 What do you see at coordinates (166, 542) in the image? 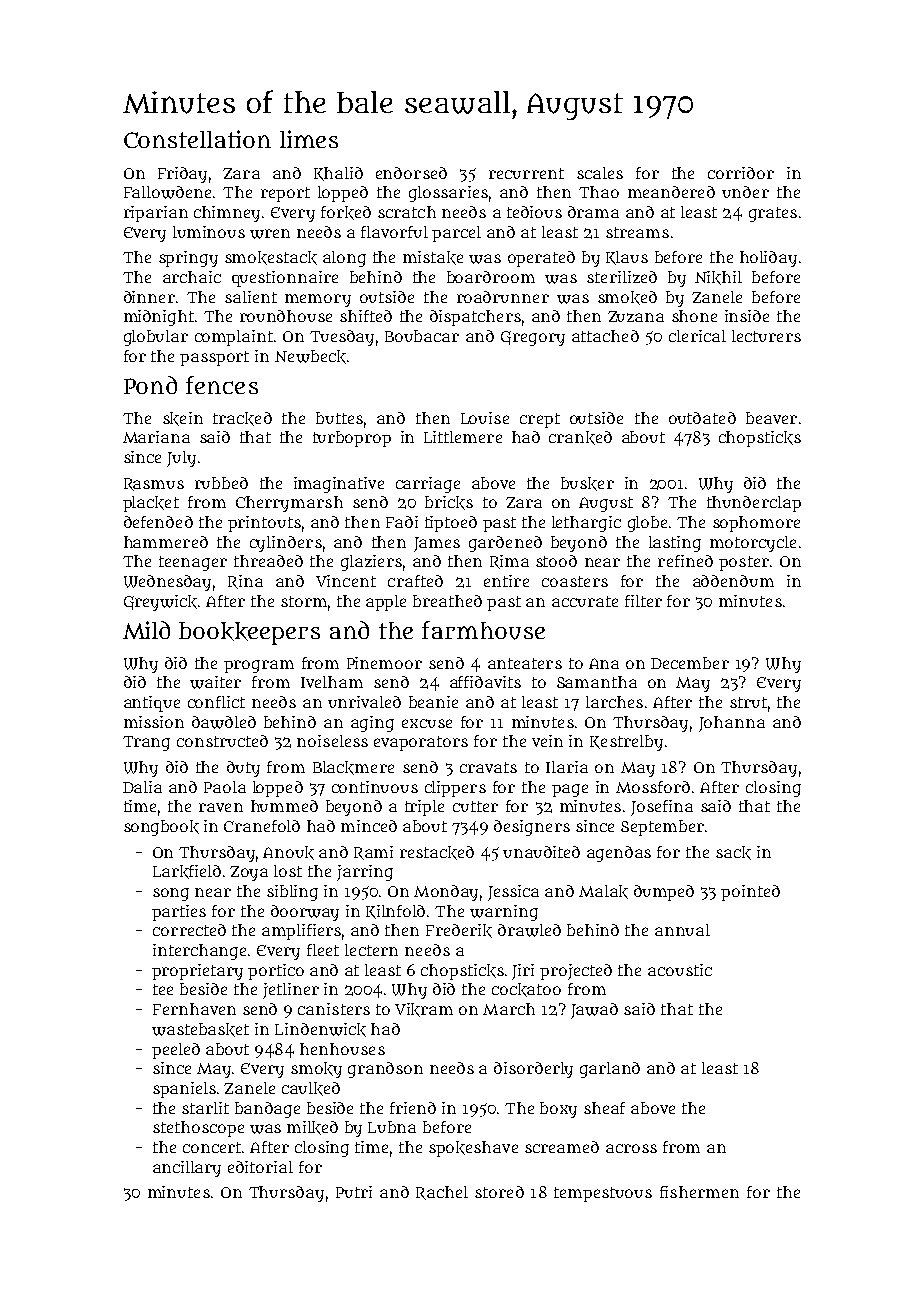
I see `hammered` at bounding box center [166, 542].
